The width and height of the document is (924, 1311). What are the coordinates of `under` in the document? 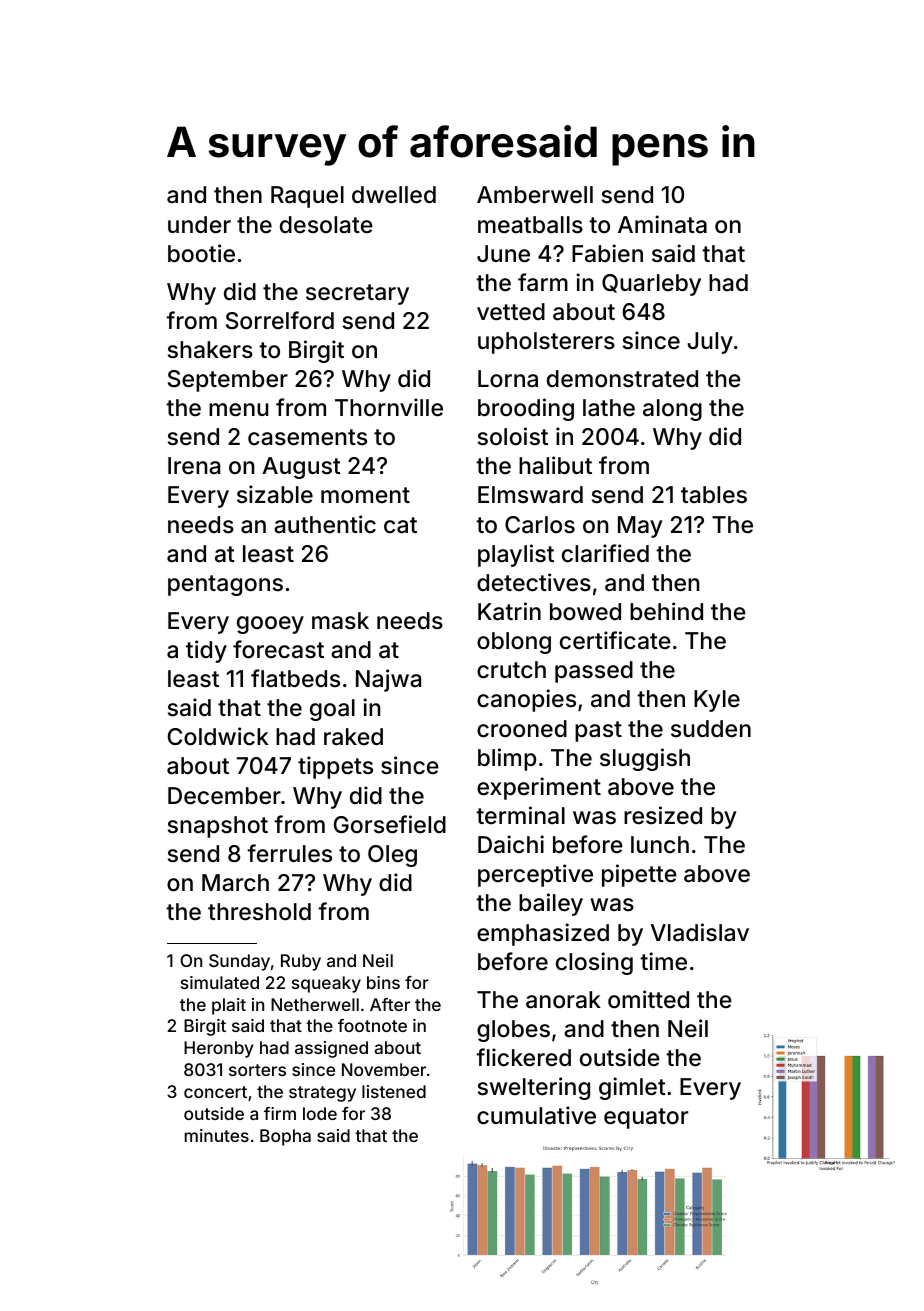 It's located at (199, 224).
